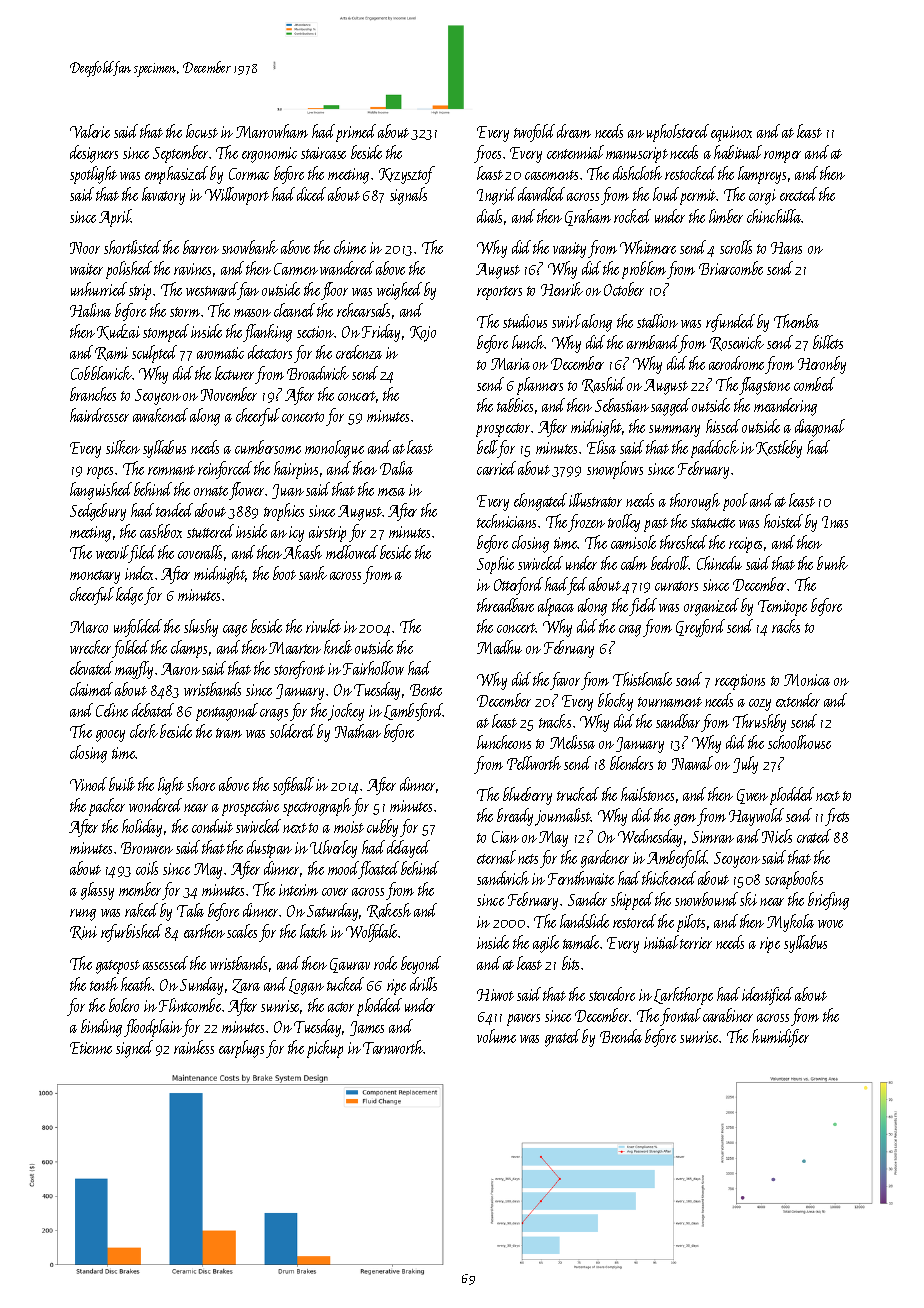  Describe the element at coordinates (695, 502) in the screenshot. I see `thorough` at that location.
